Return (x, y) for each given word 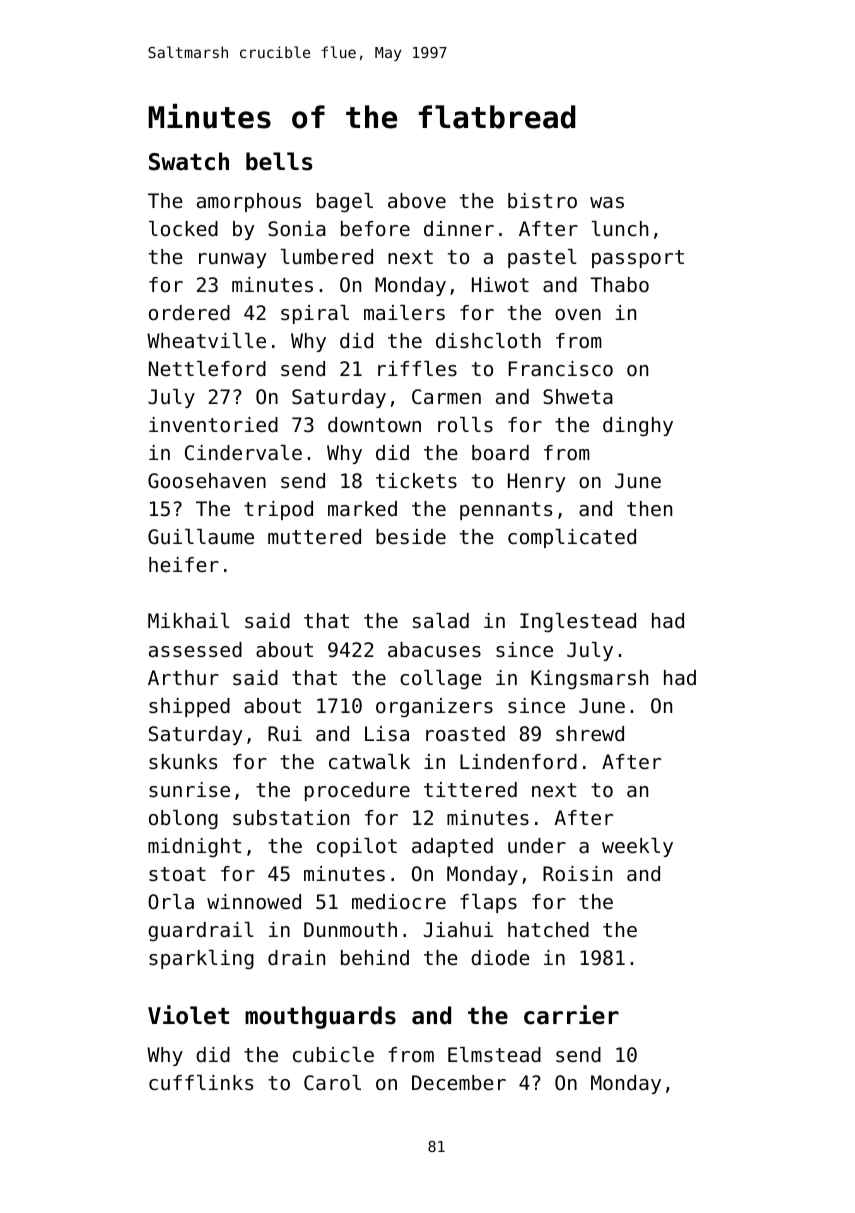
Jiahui (458, 930)
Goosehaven (207, 481)
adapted (452, 847)
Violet (188, 1015)
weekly (637, 847)
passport (638, 259)
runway (232, 260)
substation (291, 818)
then (649, 509)
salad (441, 621)
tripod (278, 510)
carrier (571, 1015)
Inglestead (578, 622)
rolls (465, 425)
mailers (404, 313)
